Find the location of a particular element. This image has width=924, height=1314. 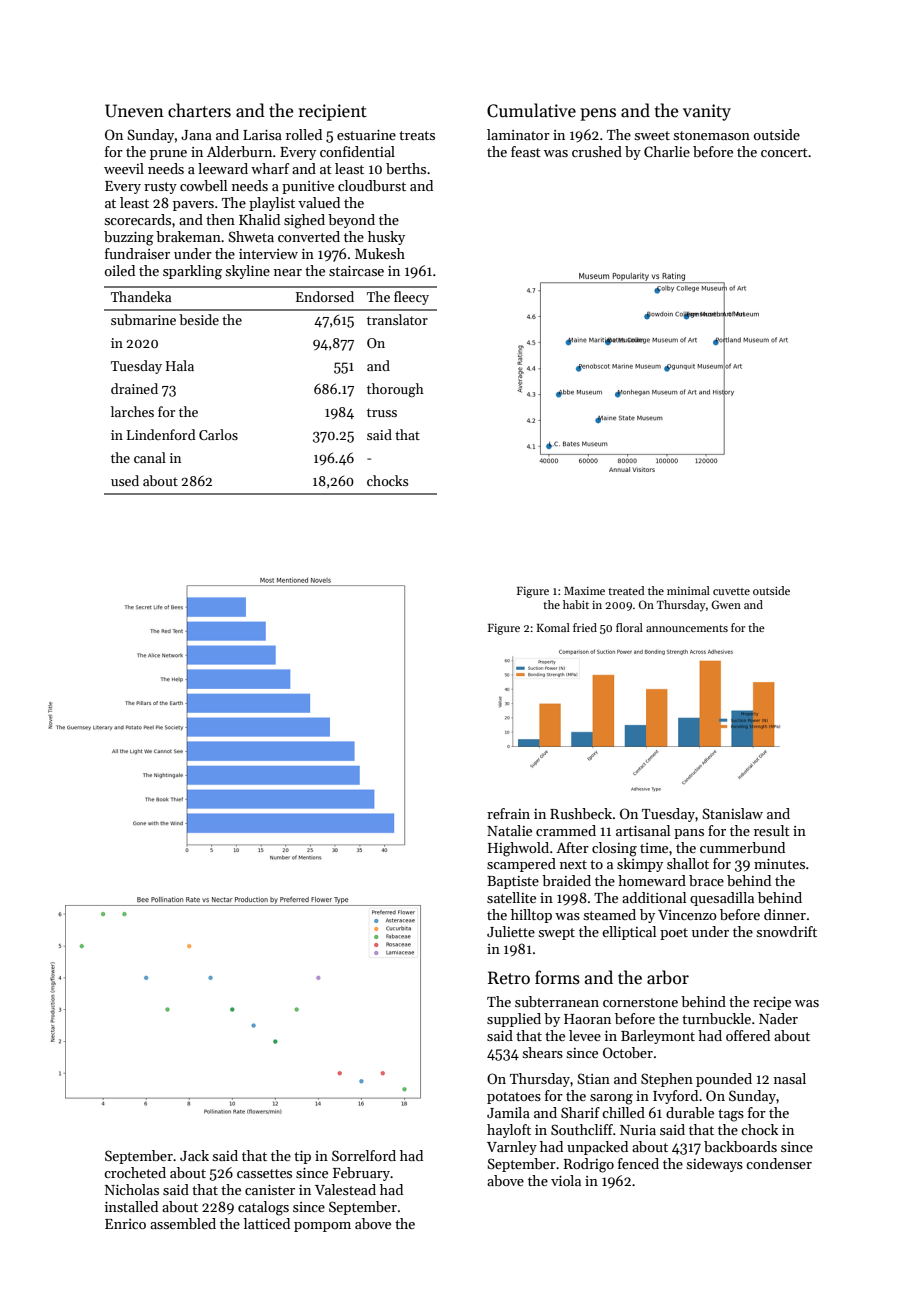

used is located at coordinates (125, 480).
